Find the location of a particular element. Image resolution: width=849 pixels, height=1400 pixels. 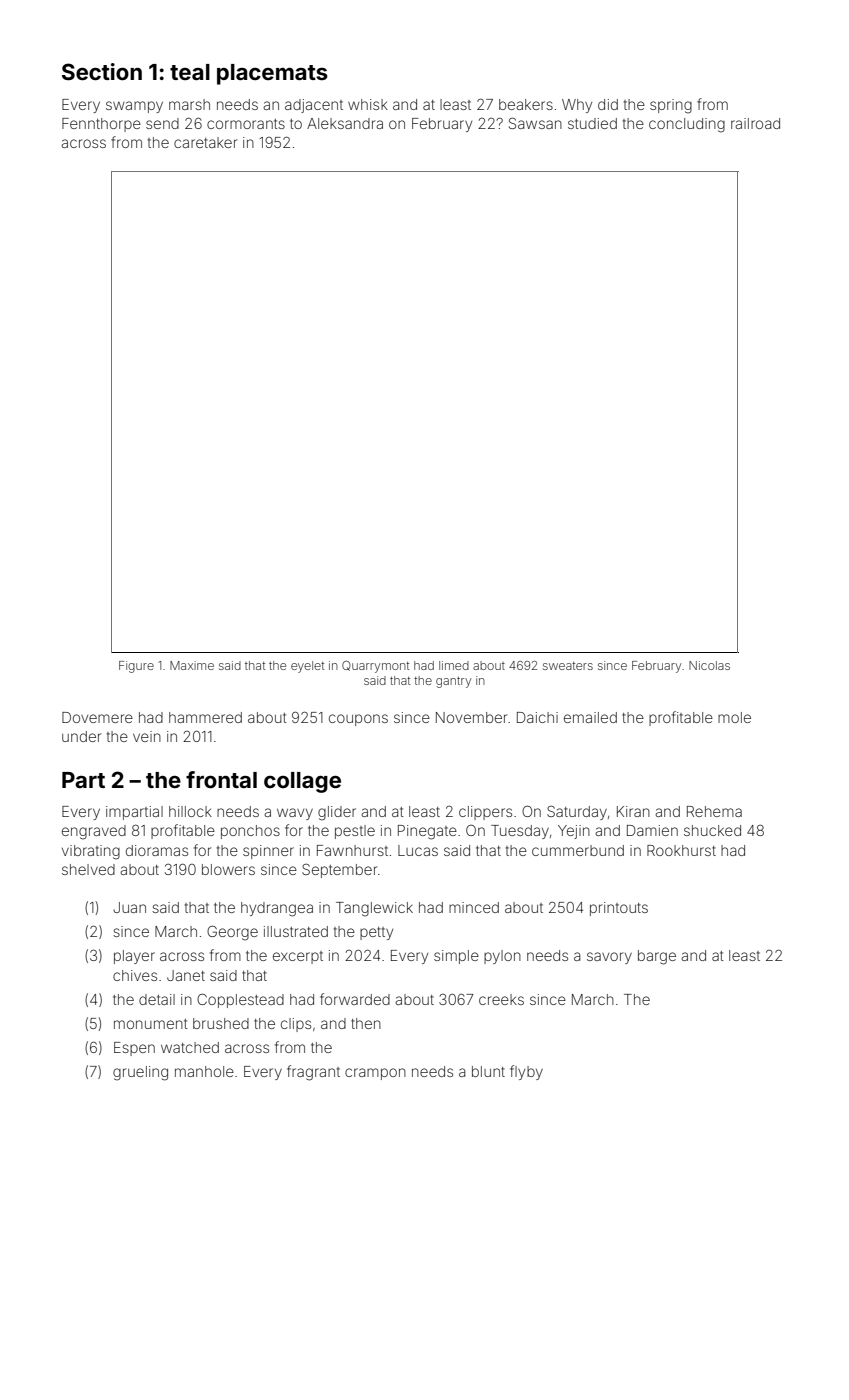

Fennthorpe is located at coordinates (101, 125).
